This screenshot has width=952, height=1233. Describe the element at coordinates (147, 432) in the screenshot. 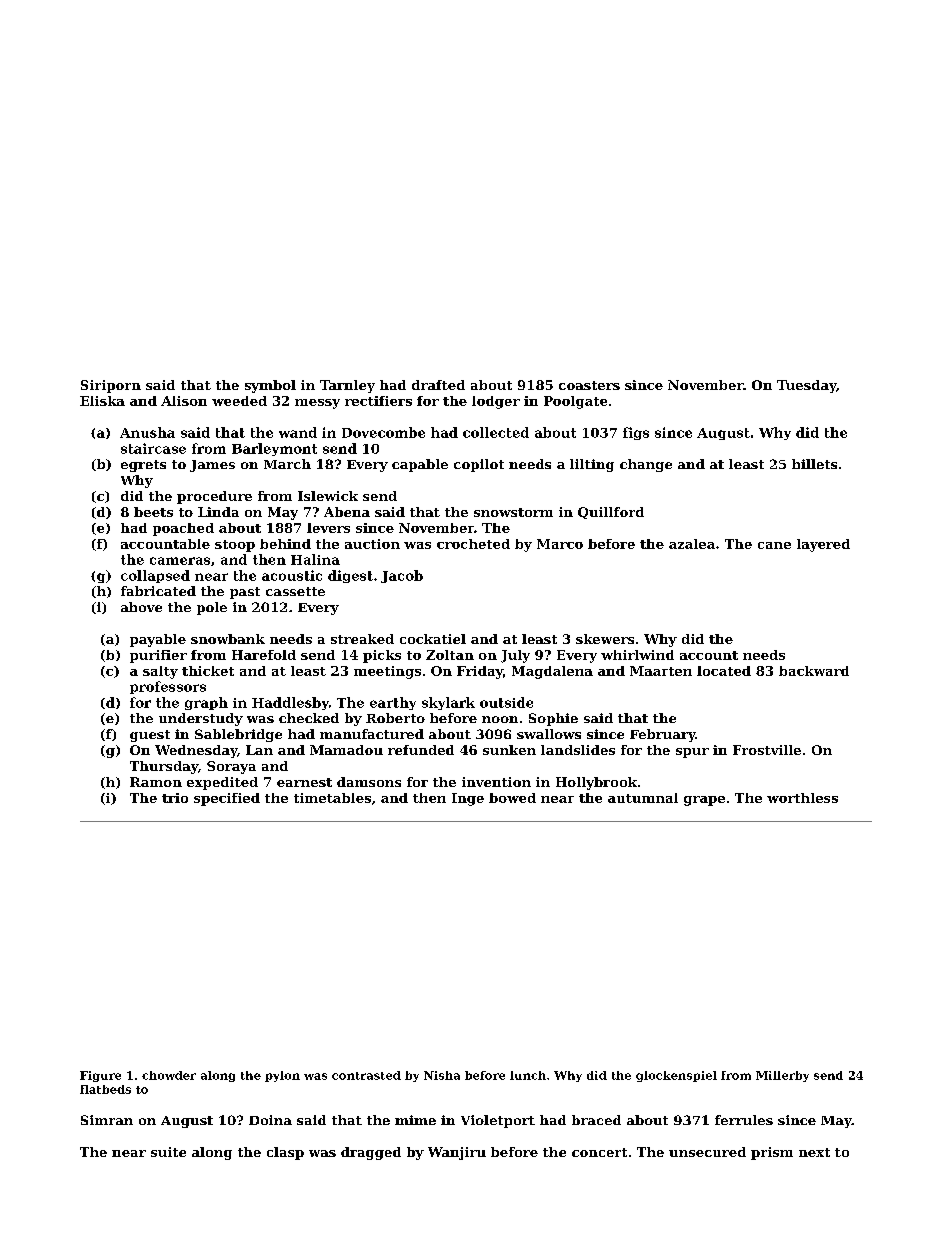

I see `Anusha` at that location.
